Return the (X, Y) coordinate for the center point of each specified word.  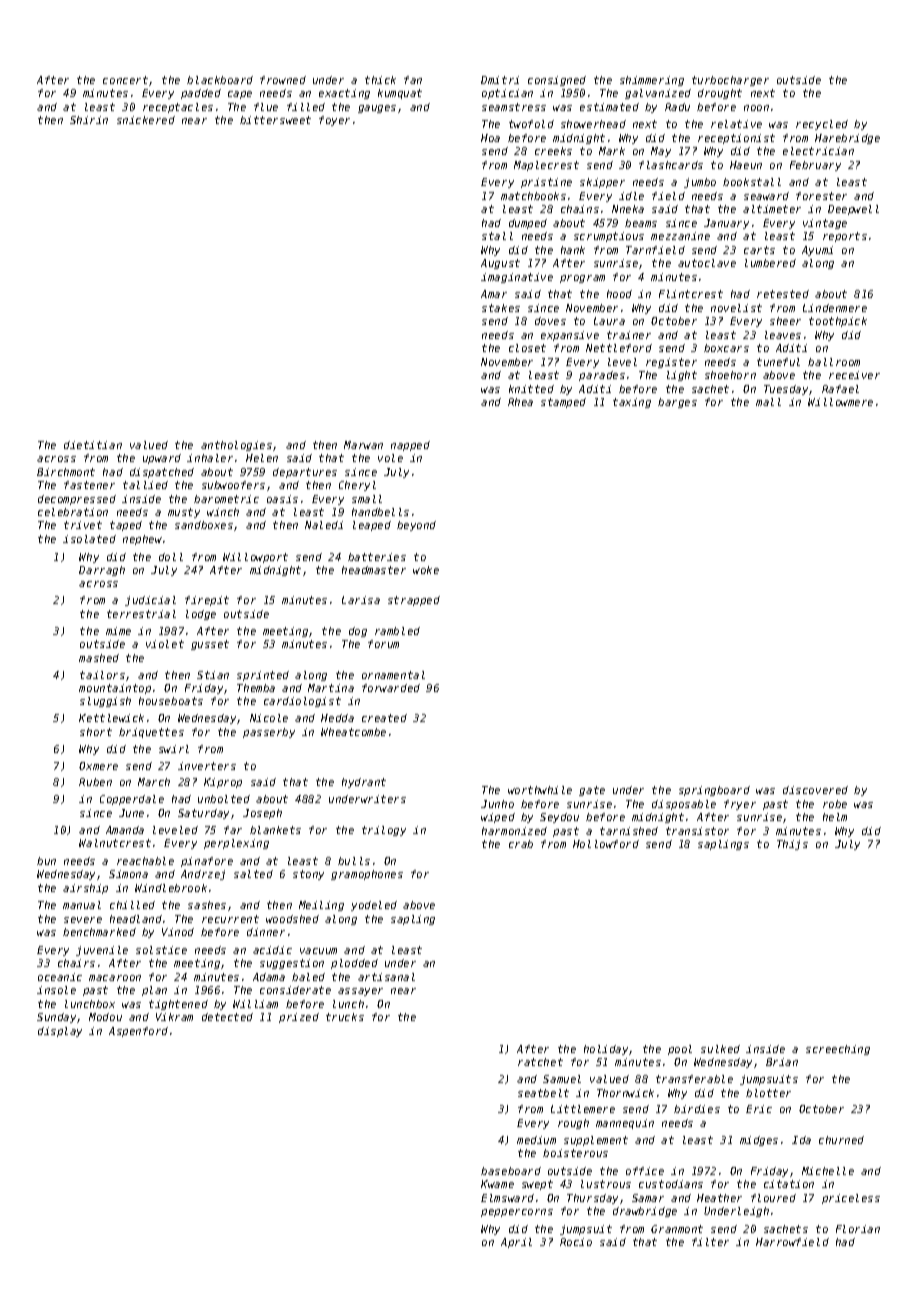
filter (710, 1242)
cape (240, 95)
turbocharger (730, 81)
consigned (557, 81)
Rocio (576, 1242)
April (516, 1243)
